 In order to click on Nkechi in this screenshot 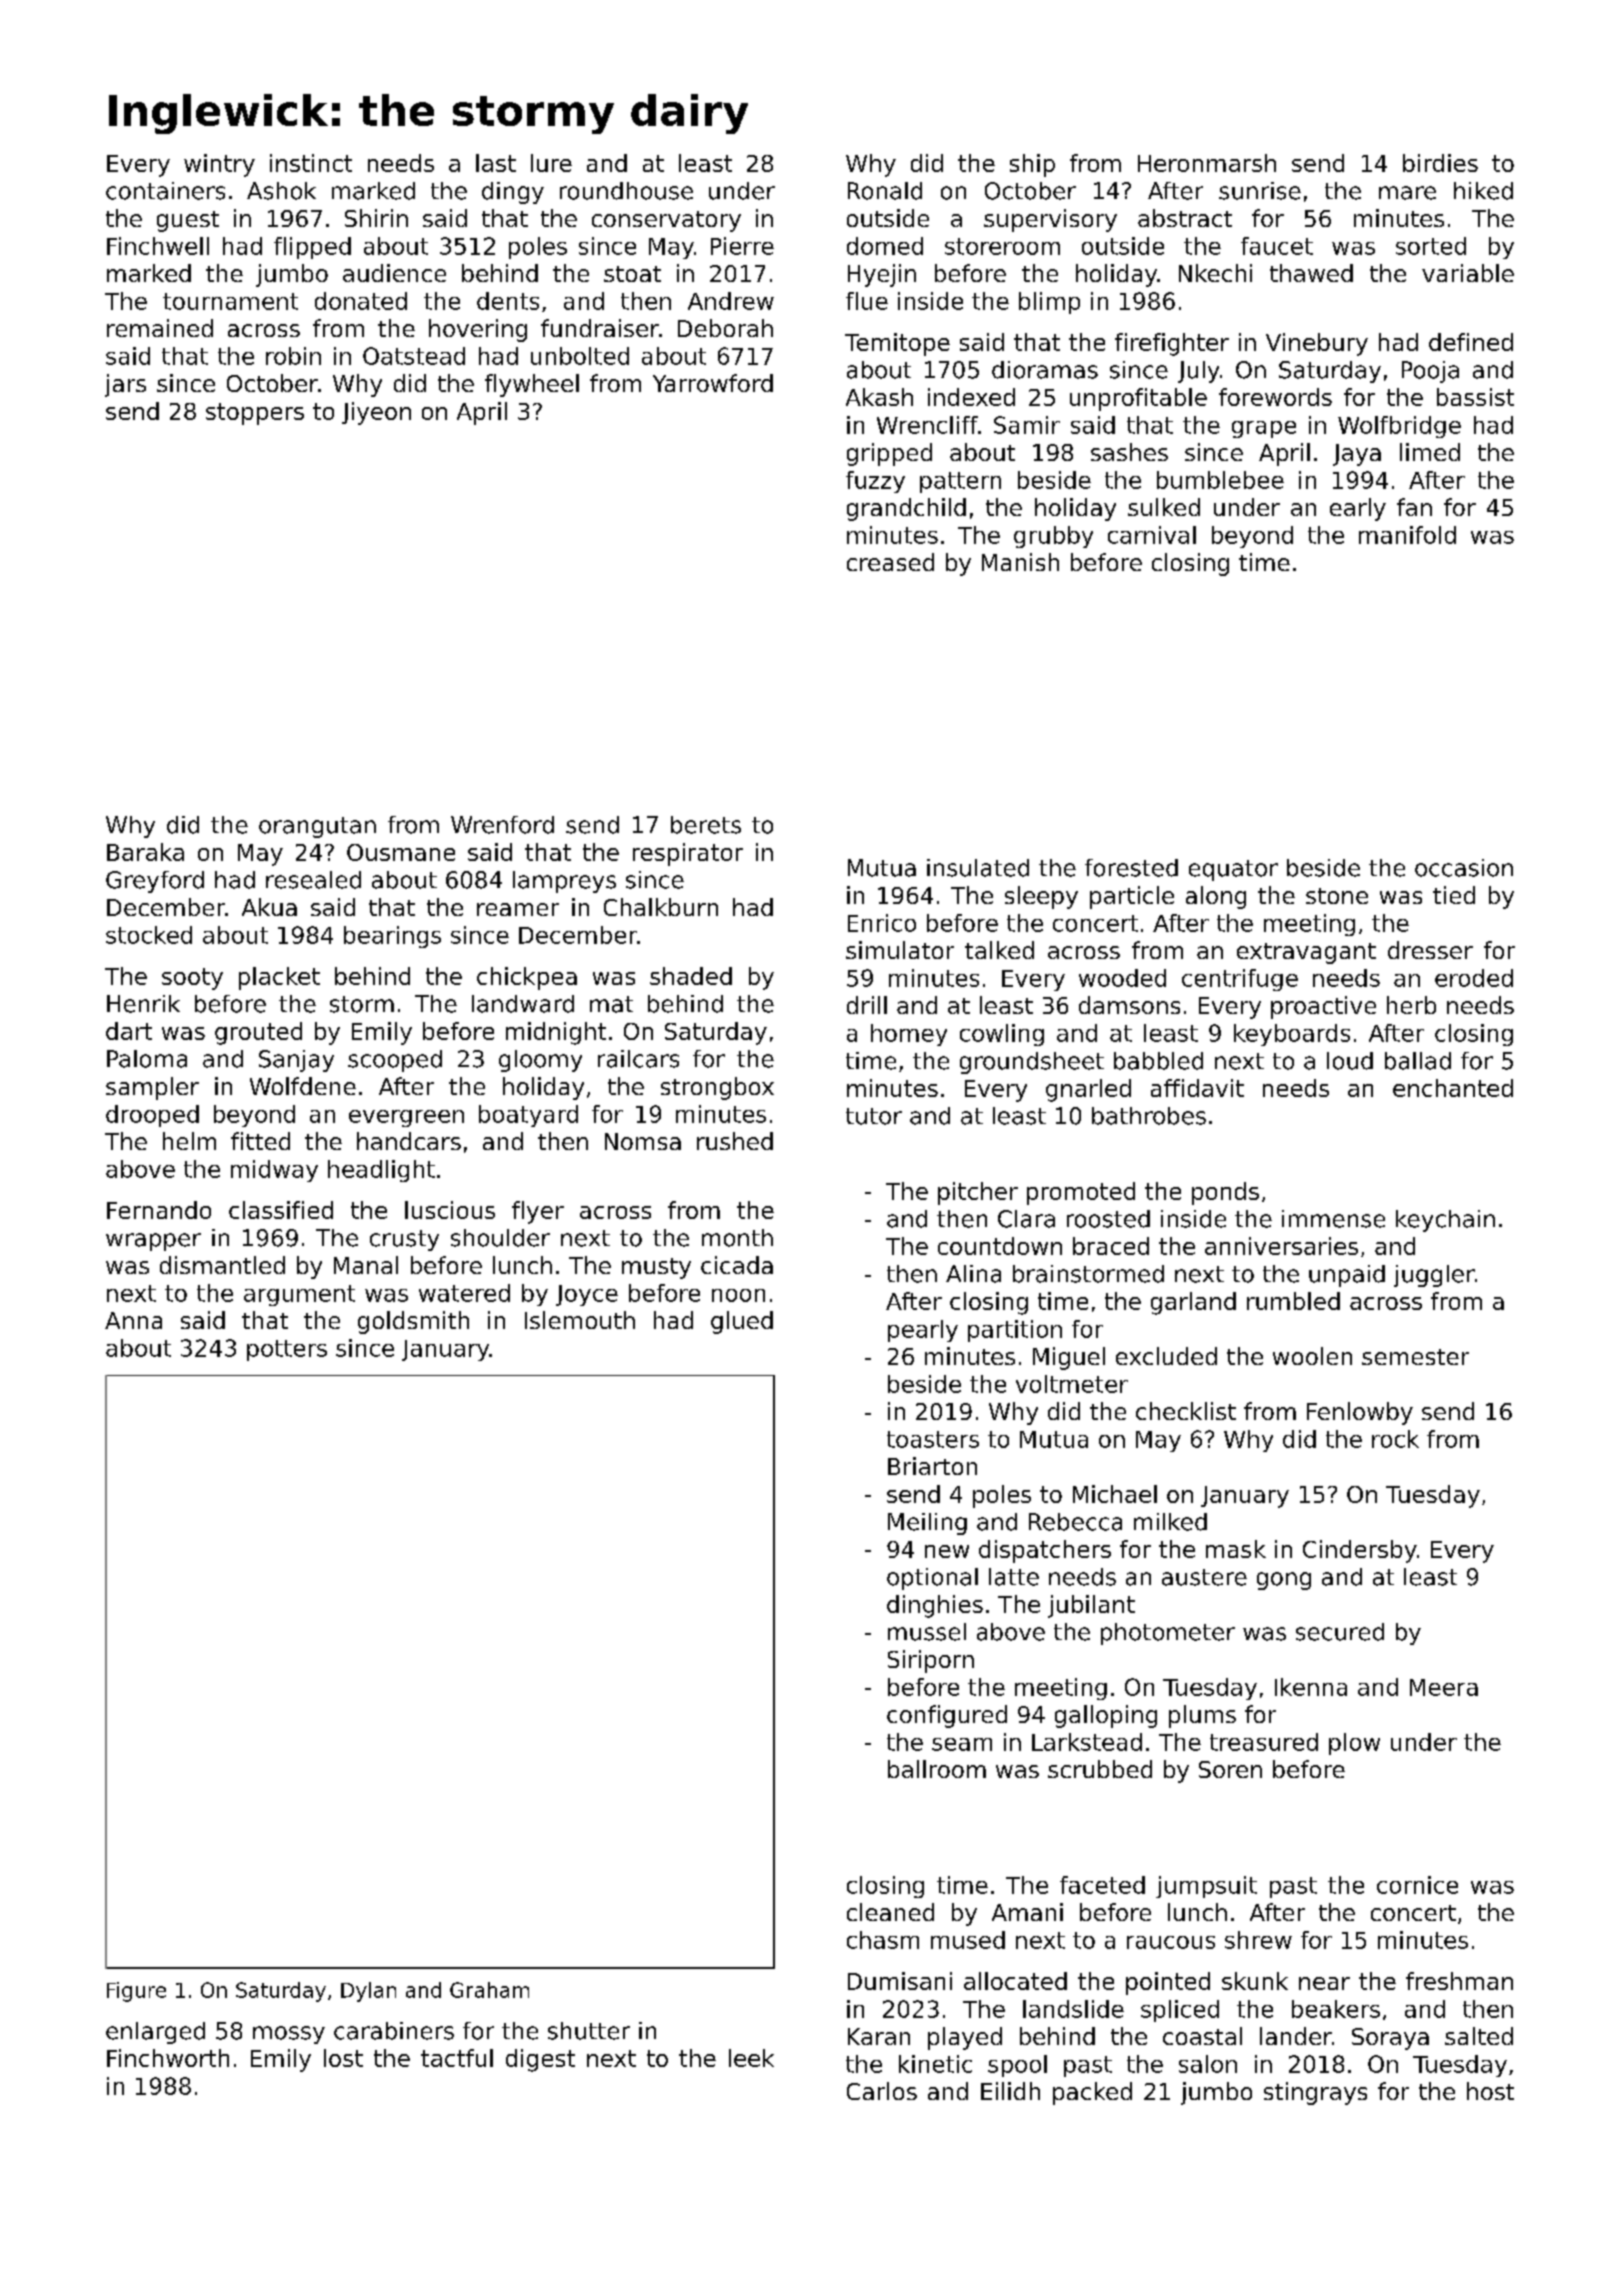, I will do `click(1215, 273)`.
